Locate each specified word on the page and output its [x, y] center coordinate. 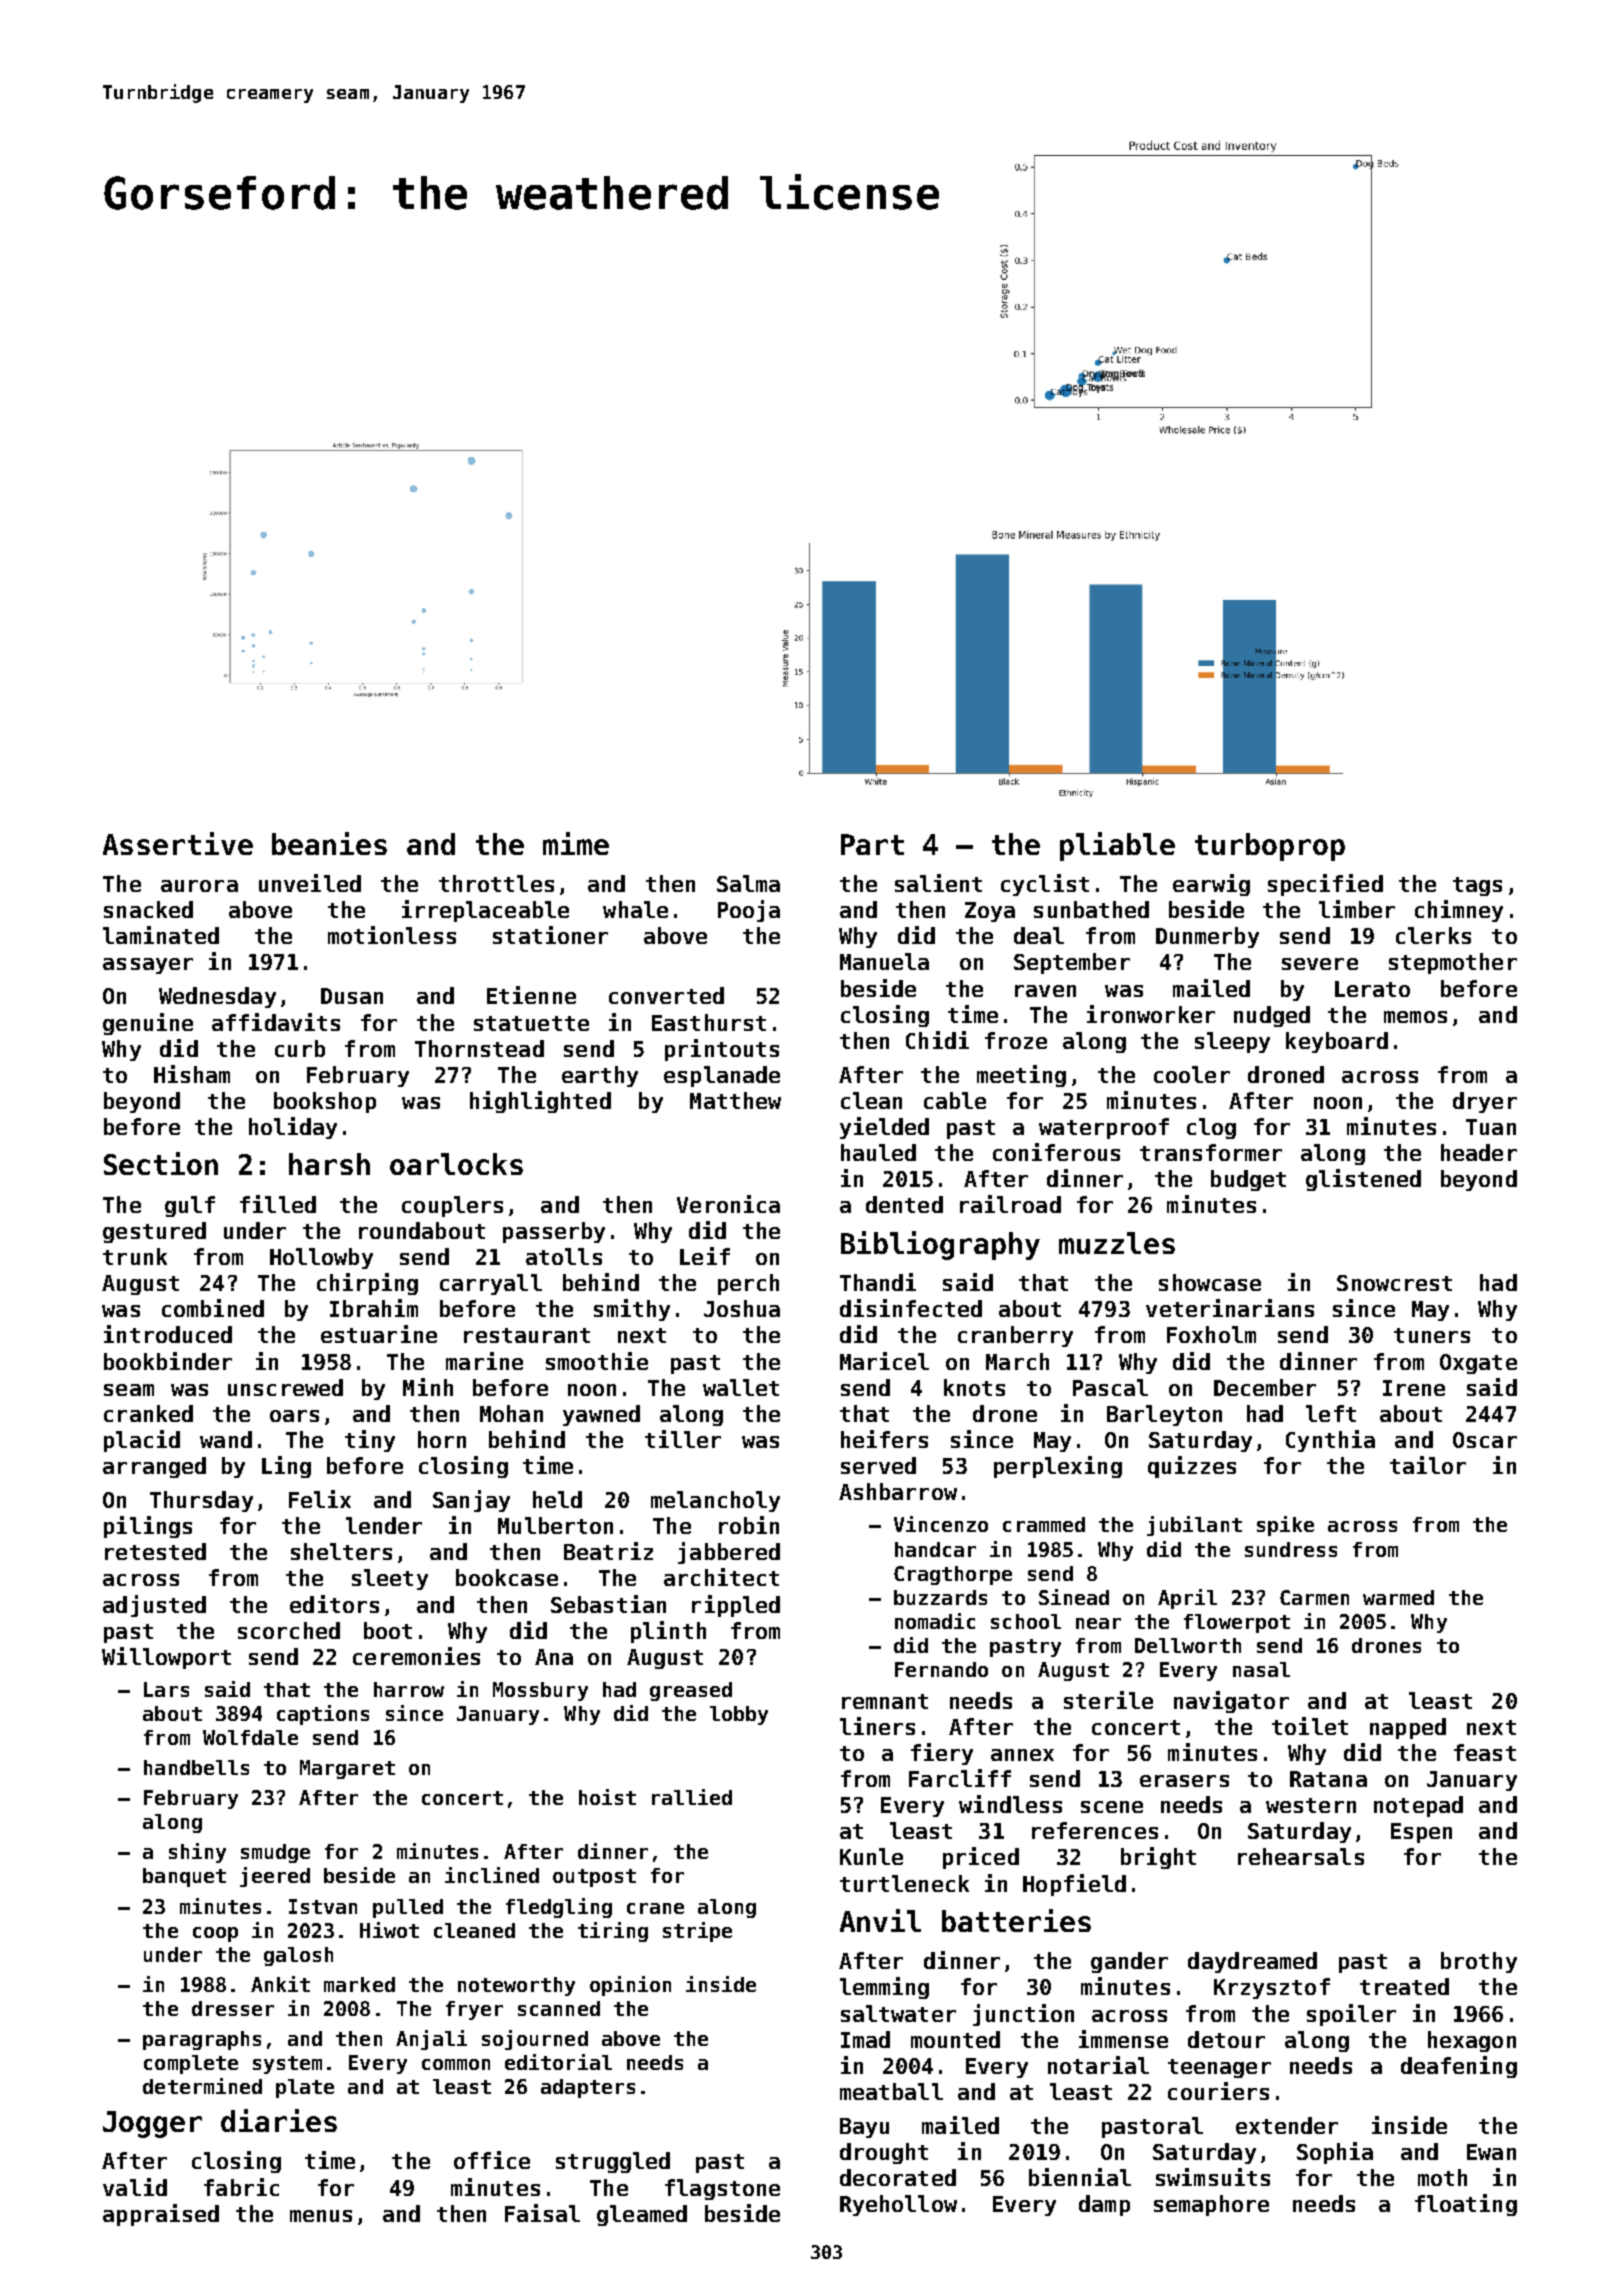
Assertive [178, 843]
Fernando [941, 1669]
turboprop [1270, 847]
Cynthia [1330, 1441]
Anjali [431, 2040]
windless [1010, 1804]
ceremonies [416, 1656]
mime [576, 843]
